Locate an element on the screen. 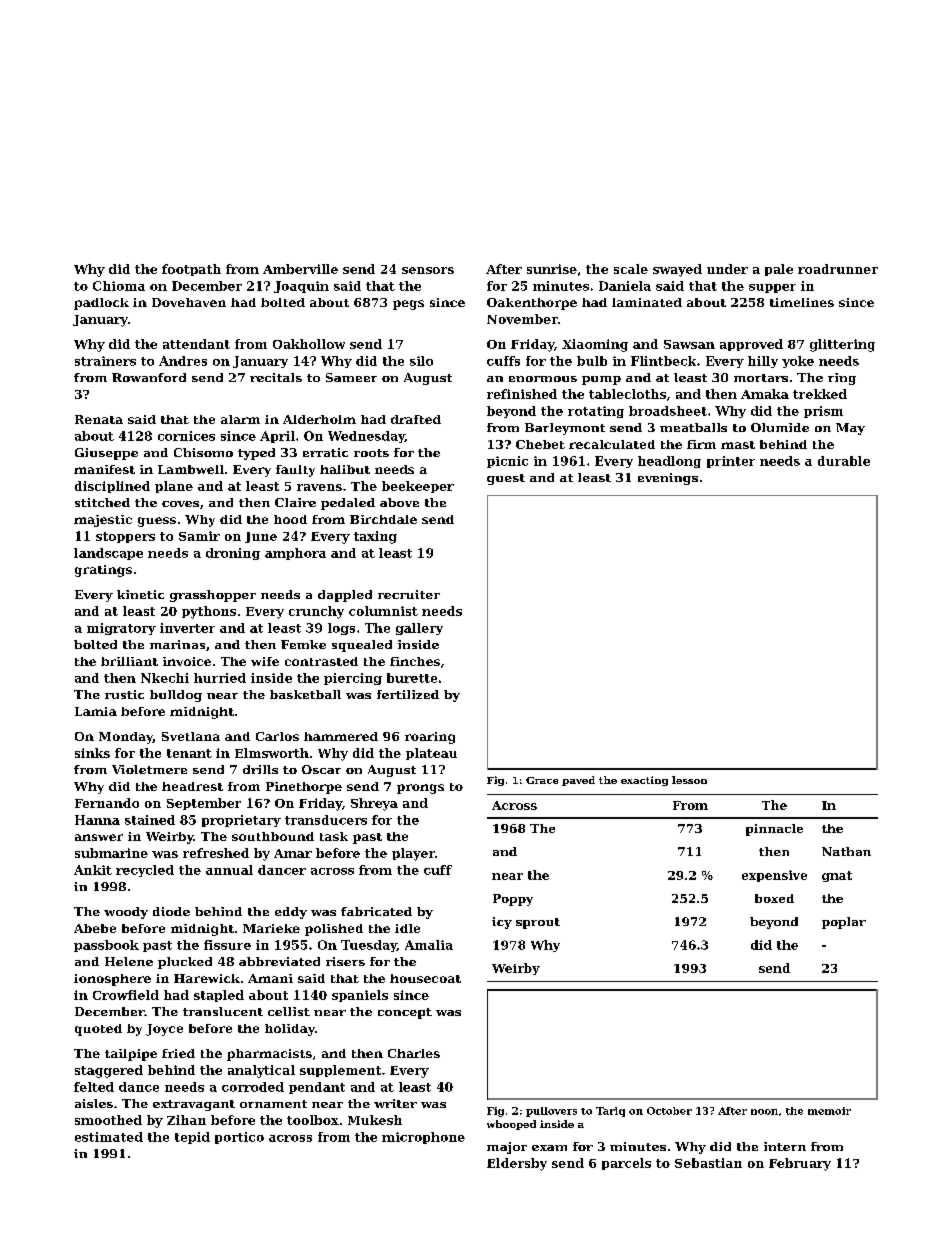 This screenshot has width=952, height=1233. gallery is located at coordinates (419, 629).
